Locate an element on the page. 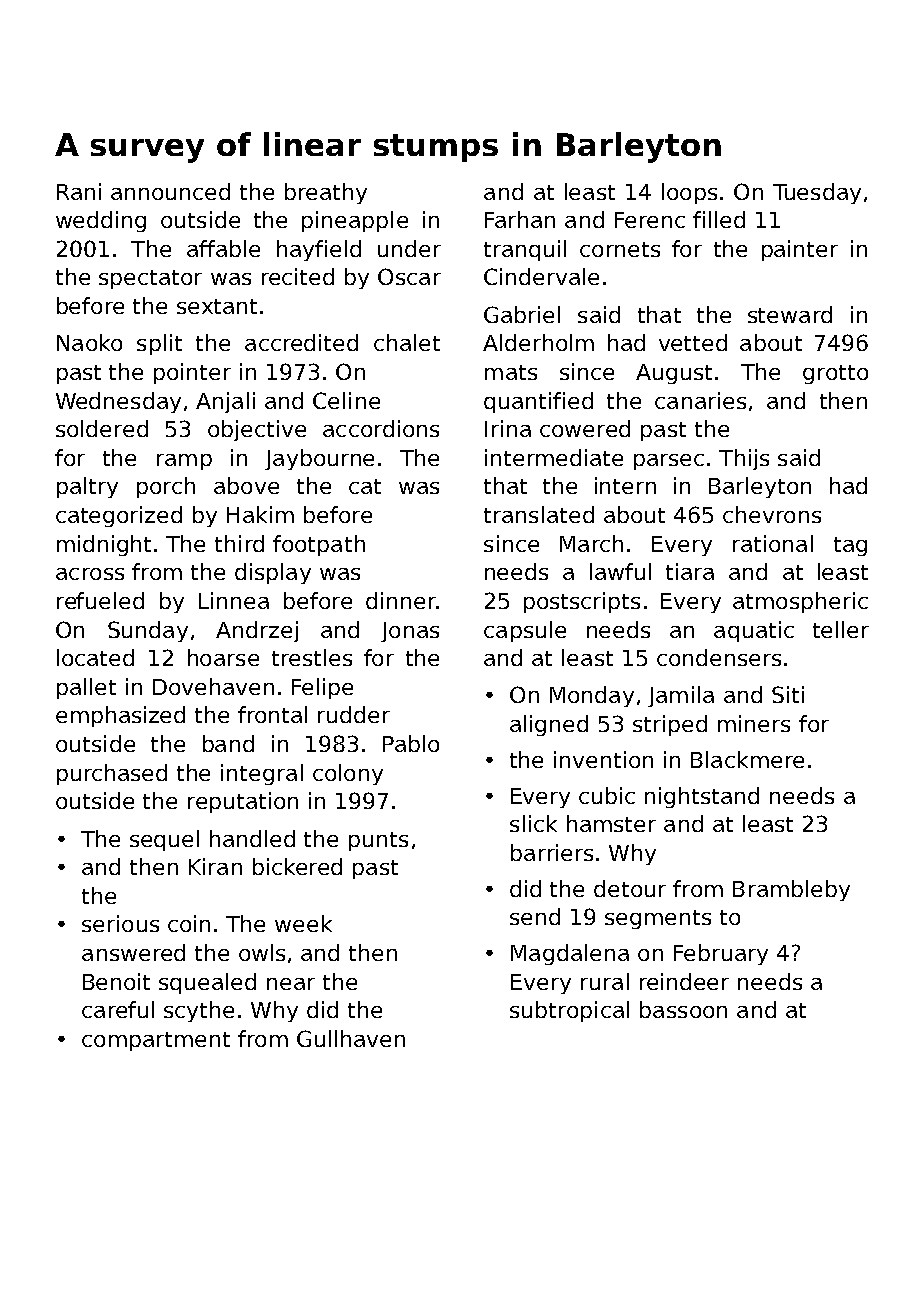 Image resolution: width=924 pixels, height=1311 pixels. breathy is located at coordinates (326, 193).
